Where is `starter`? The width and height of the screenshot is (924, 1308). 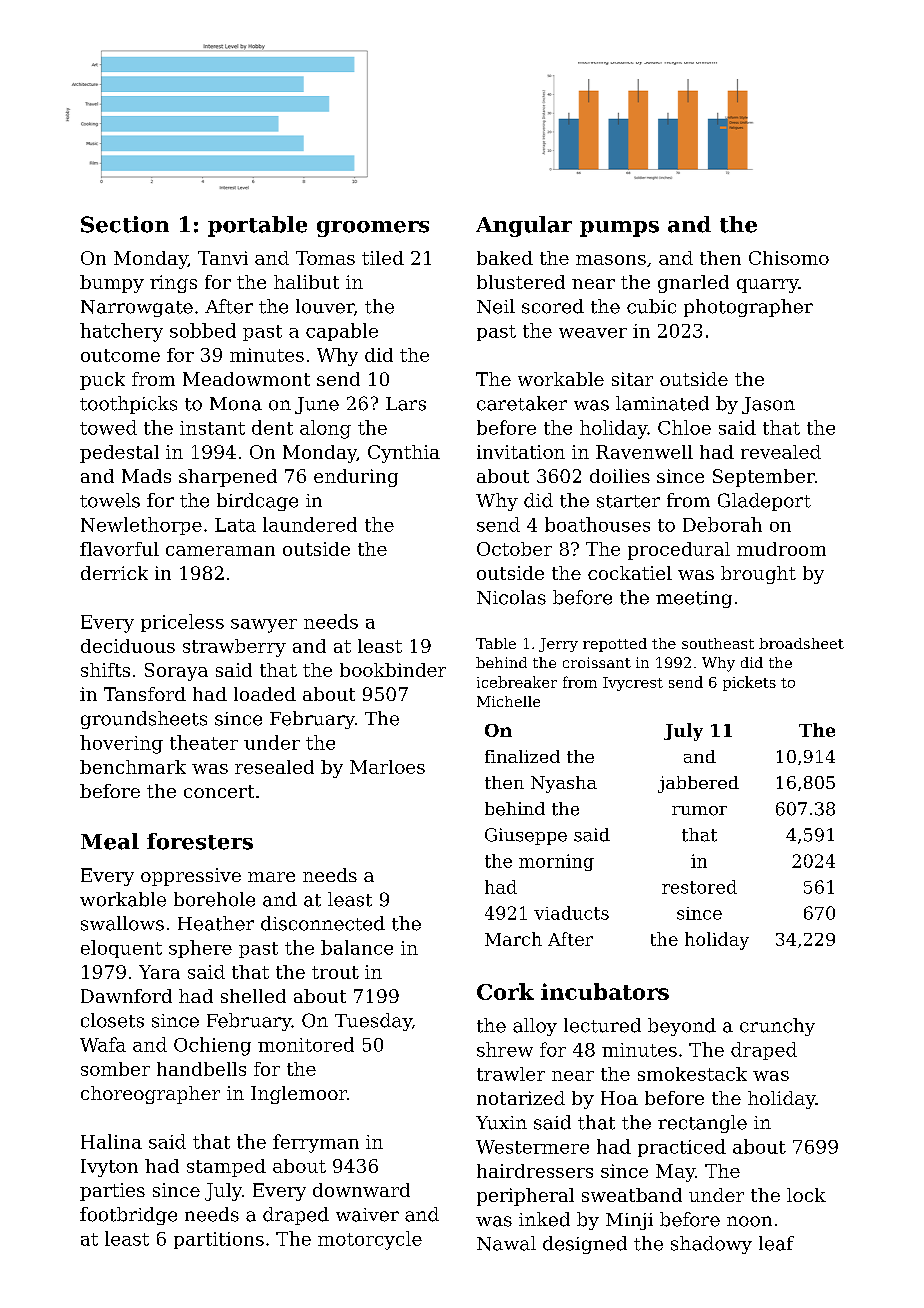
starter is located at coordinates (628, 501).
